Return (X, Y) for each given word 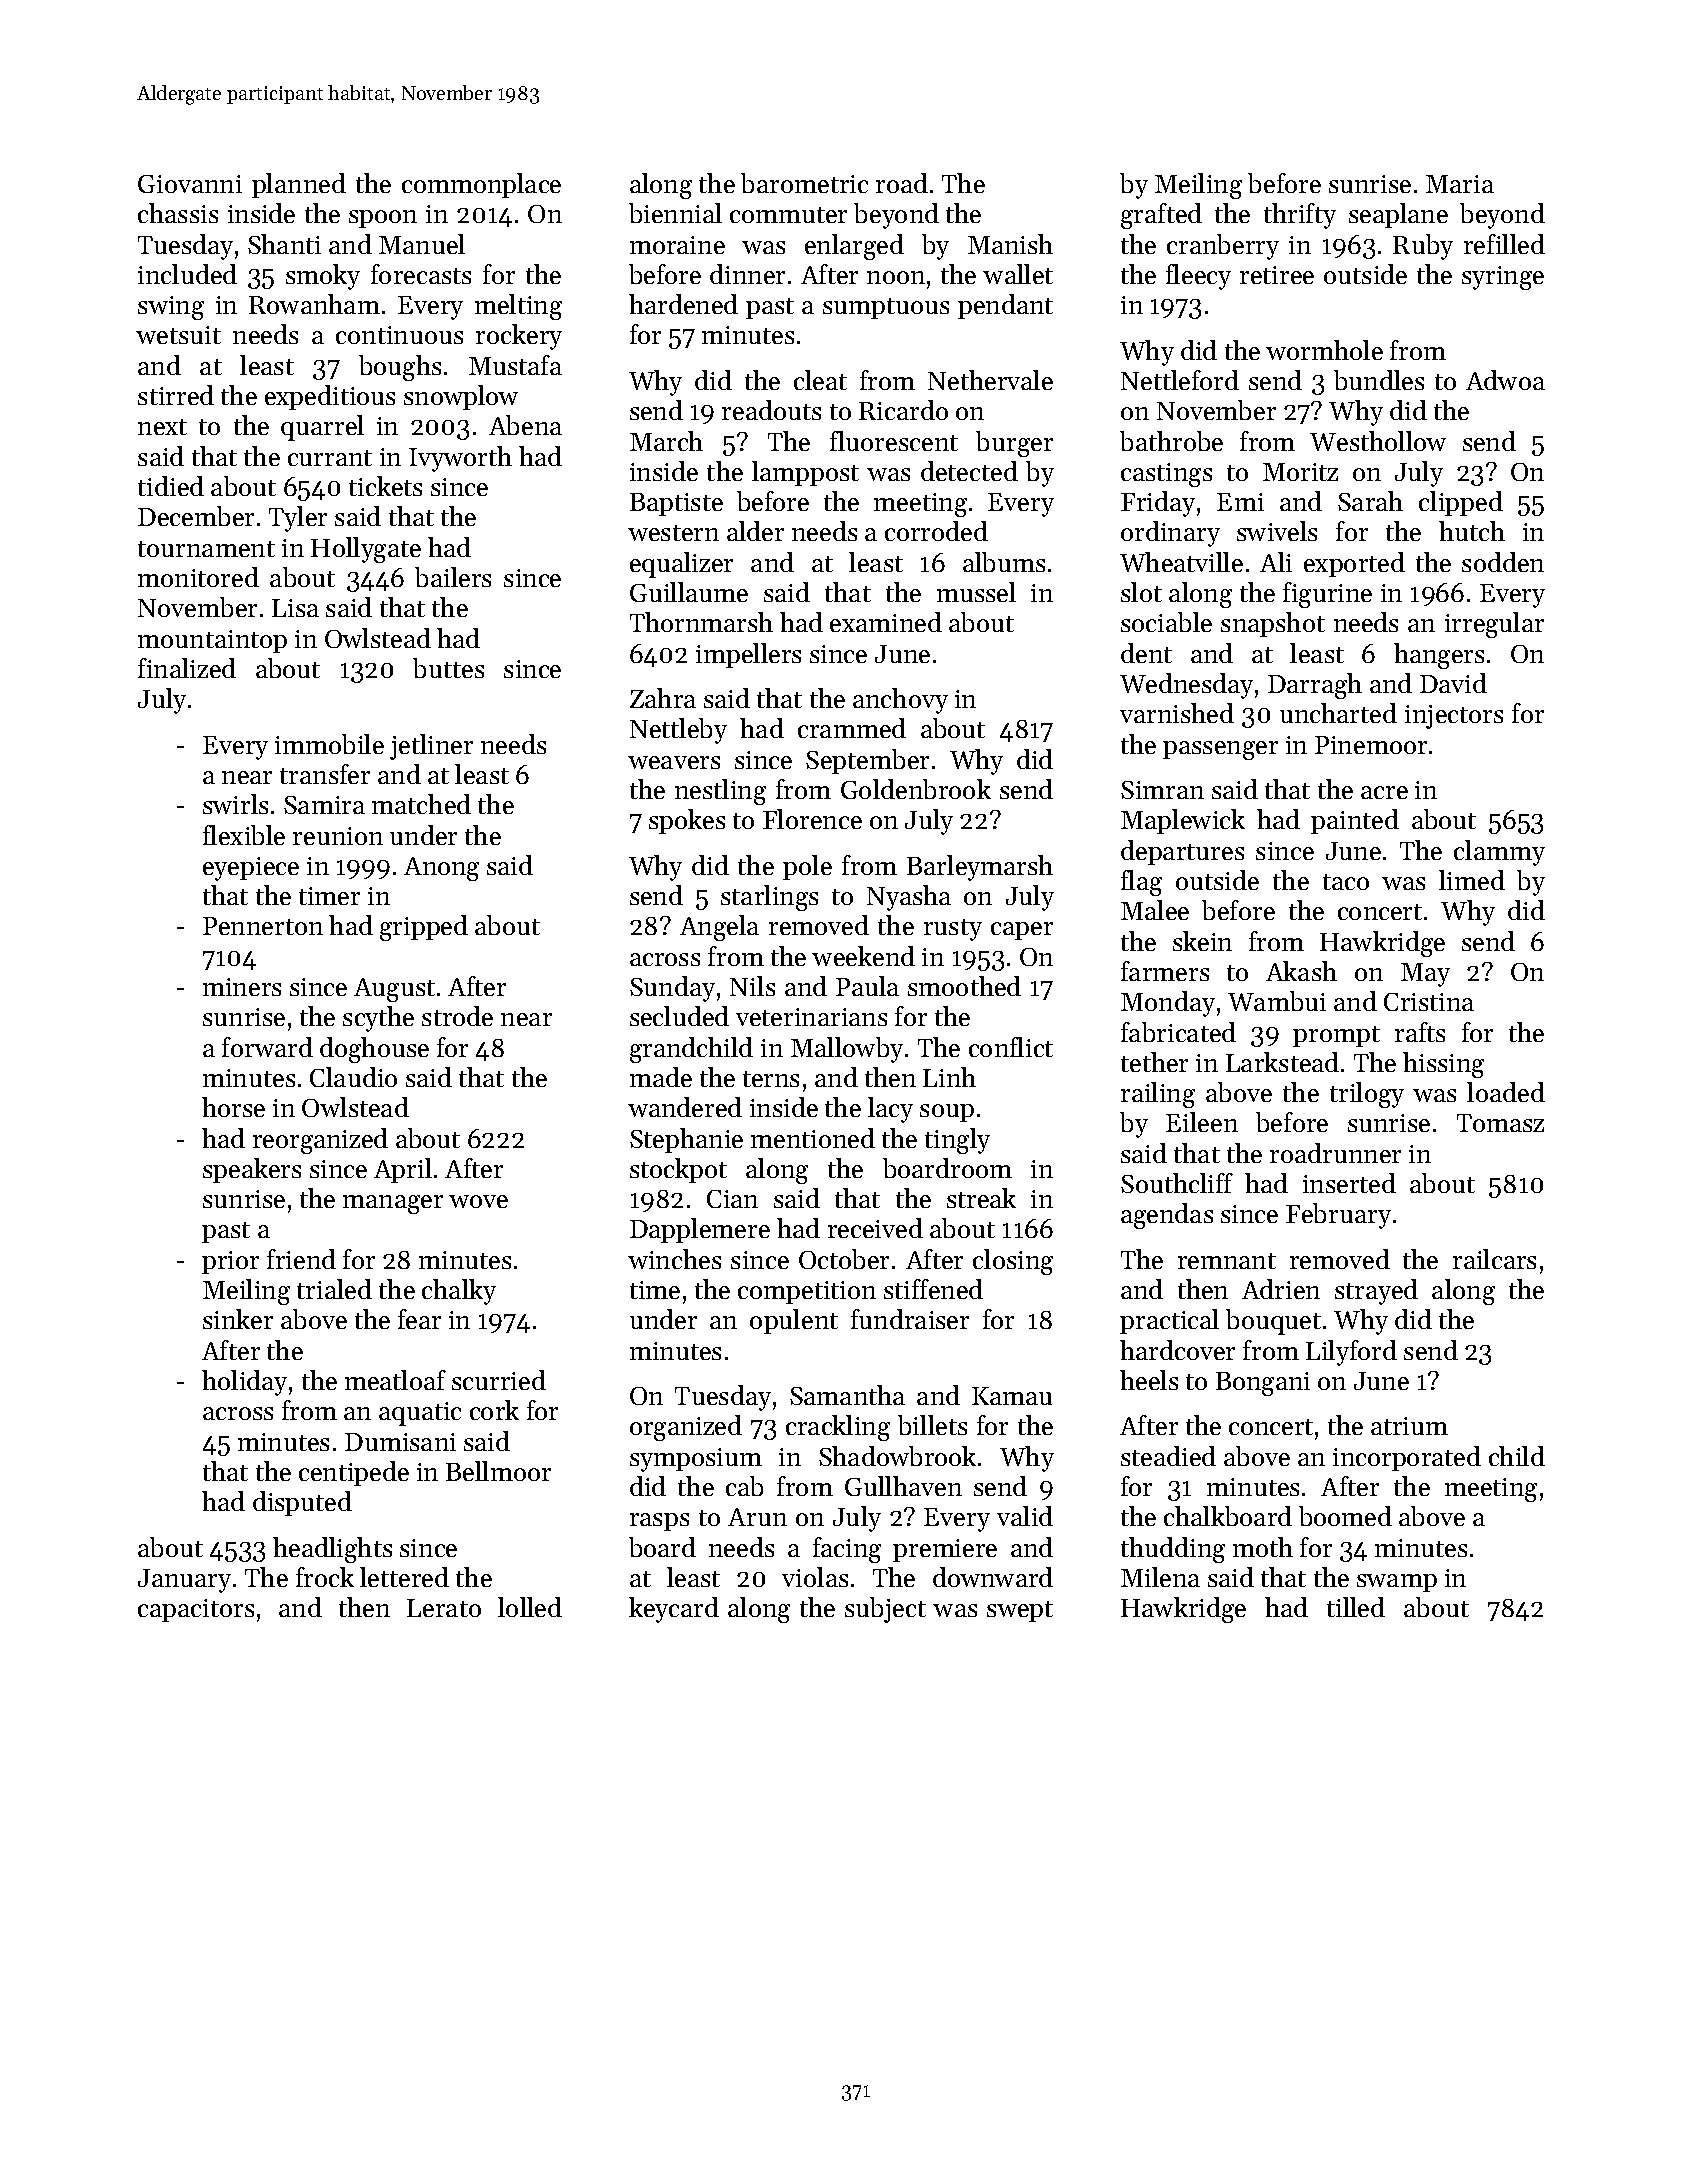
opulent (794, 1321)
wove (478, 1201)
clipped (1461, 503)
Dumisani (400, 1442)
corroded (936, 531)
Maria (1460, 184)
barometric (804, 183)
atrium (1409, 1426)
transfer (325, 774)
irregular (1494, 625)
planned (299, 185)
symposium (696, 1460)
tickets (385, 486)
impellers (748, 655)
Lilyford (1351, 1353)
